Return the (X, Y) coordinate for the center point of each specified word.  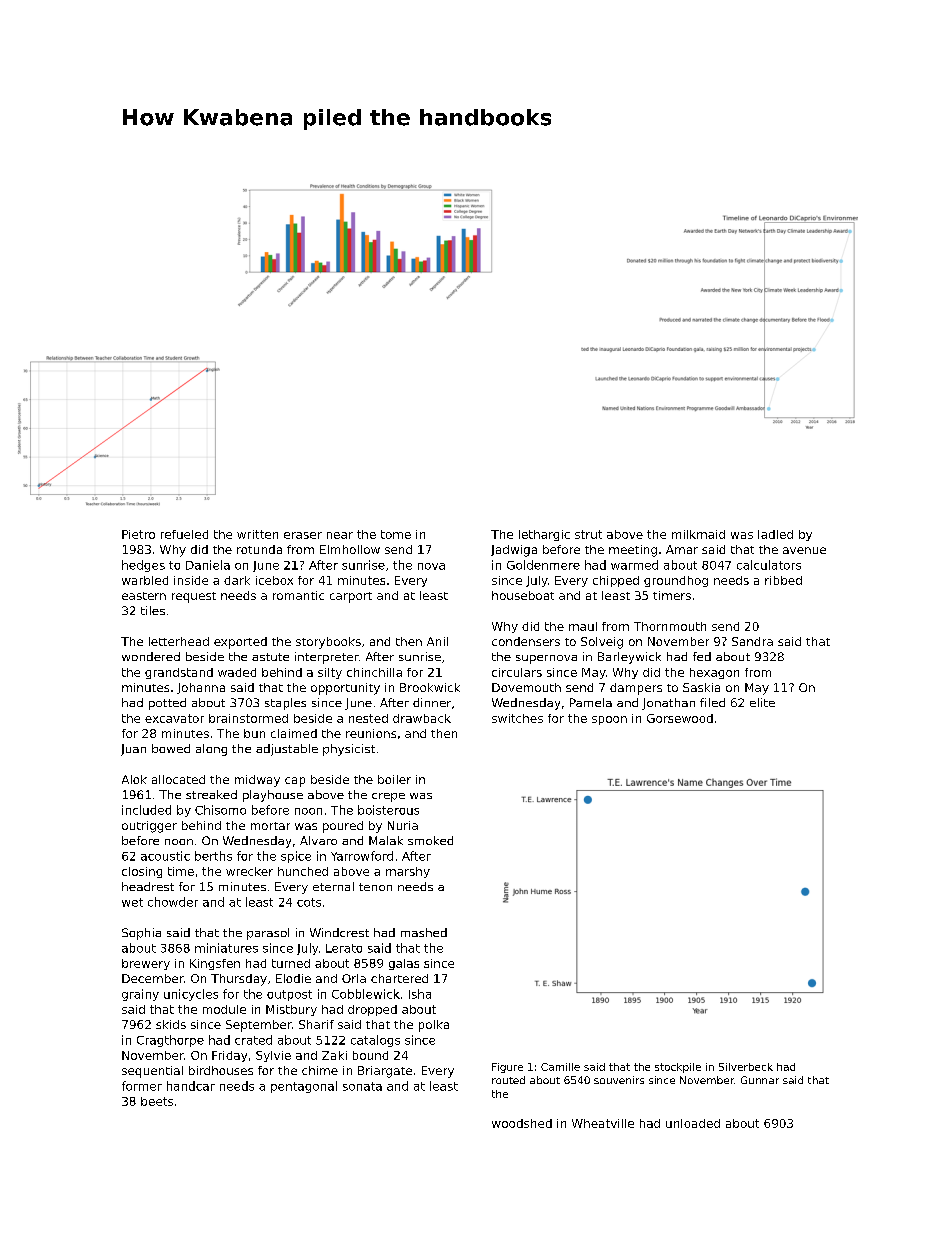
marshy (408, 872)
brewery (146, 964)
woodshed (522, 1123)
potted (167, 704)
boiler (394, 779)
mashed (424, 932)
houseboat (523, 595)
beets (157, 1101)
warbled (145, 580)
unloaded (693, 1123)
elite (762, 702)
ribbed (783, 580)
